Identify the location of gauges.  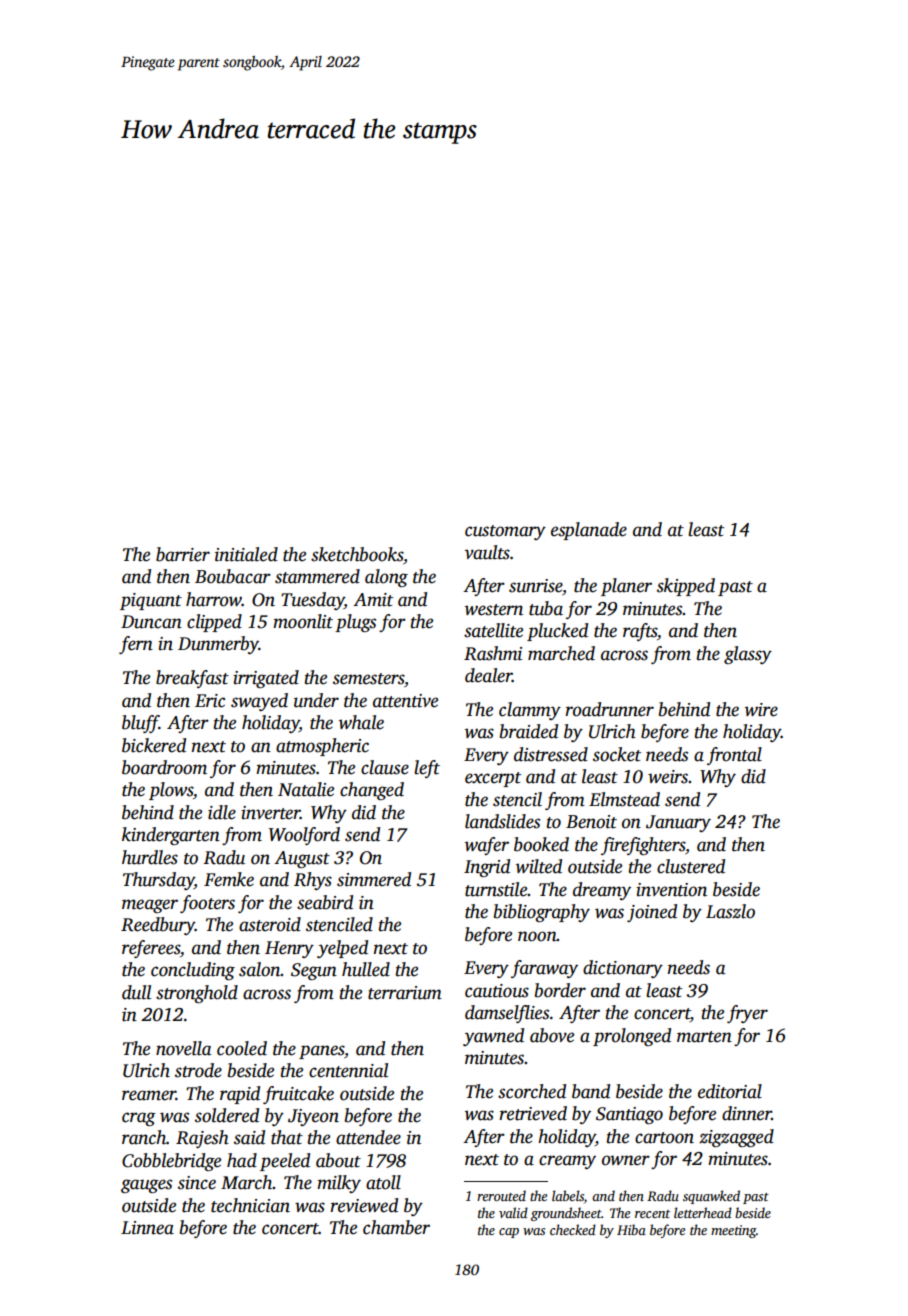
(146, 1186).
